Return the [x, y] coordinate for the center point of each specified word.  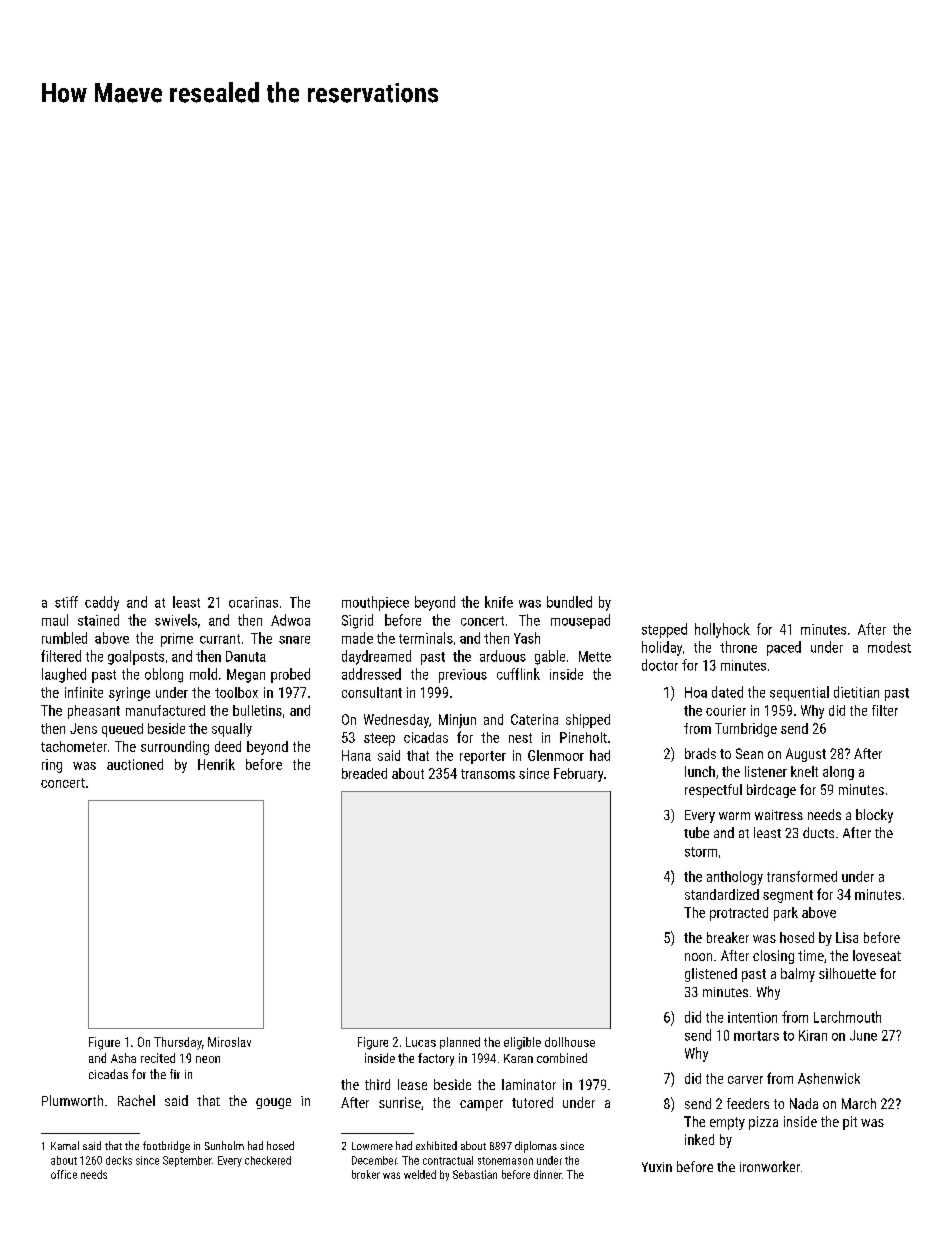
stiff [66, 602]
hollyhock [722, 630]
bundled [569, 602]
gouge [273, 1103]
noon [698, 957]
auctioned [135, 764]
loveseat [877, 955]
